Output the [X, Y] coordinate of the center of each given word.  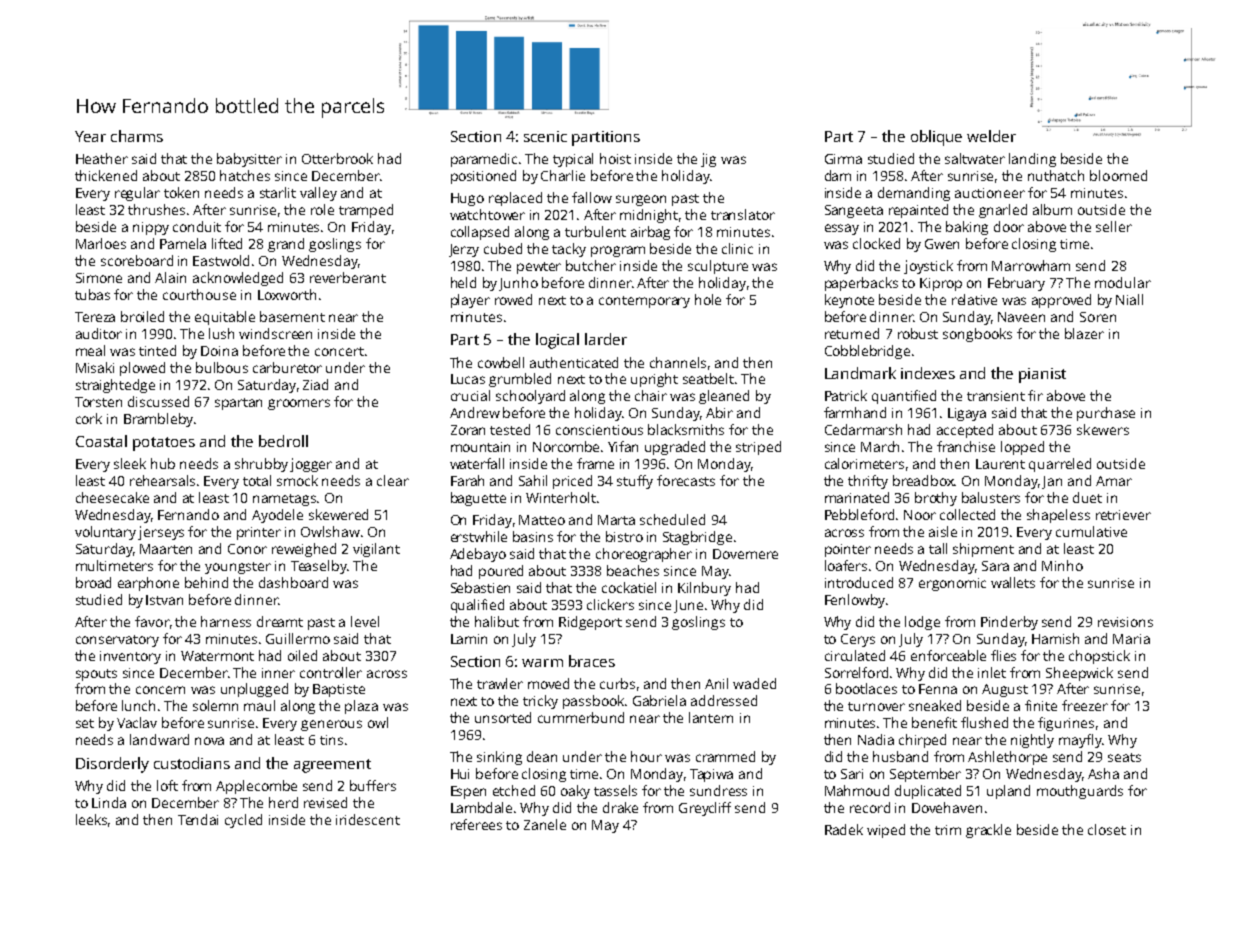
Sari [852, 774]
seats [1124, 757]
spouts [96, 675]
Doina [219, 351]
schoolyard [530, 397]
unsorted [503, 717]
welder [991, 136]
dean [542, 756]
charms [137, 136]
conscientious [599, 430]
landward [159, 739]
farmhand [855, 412]
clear [393, 480]
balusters [991, 497]
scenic [545, 136]
